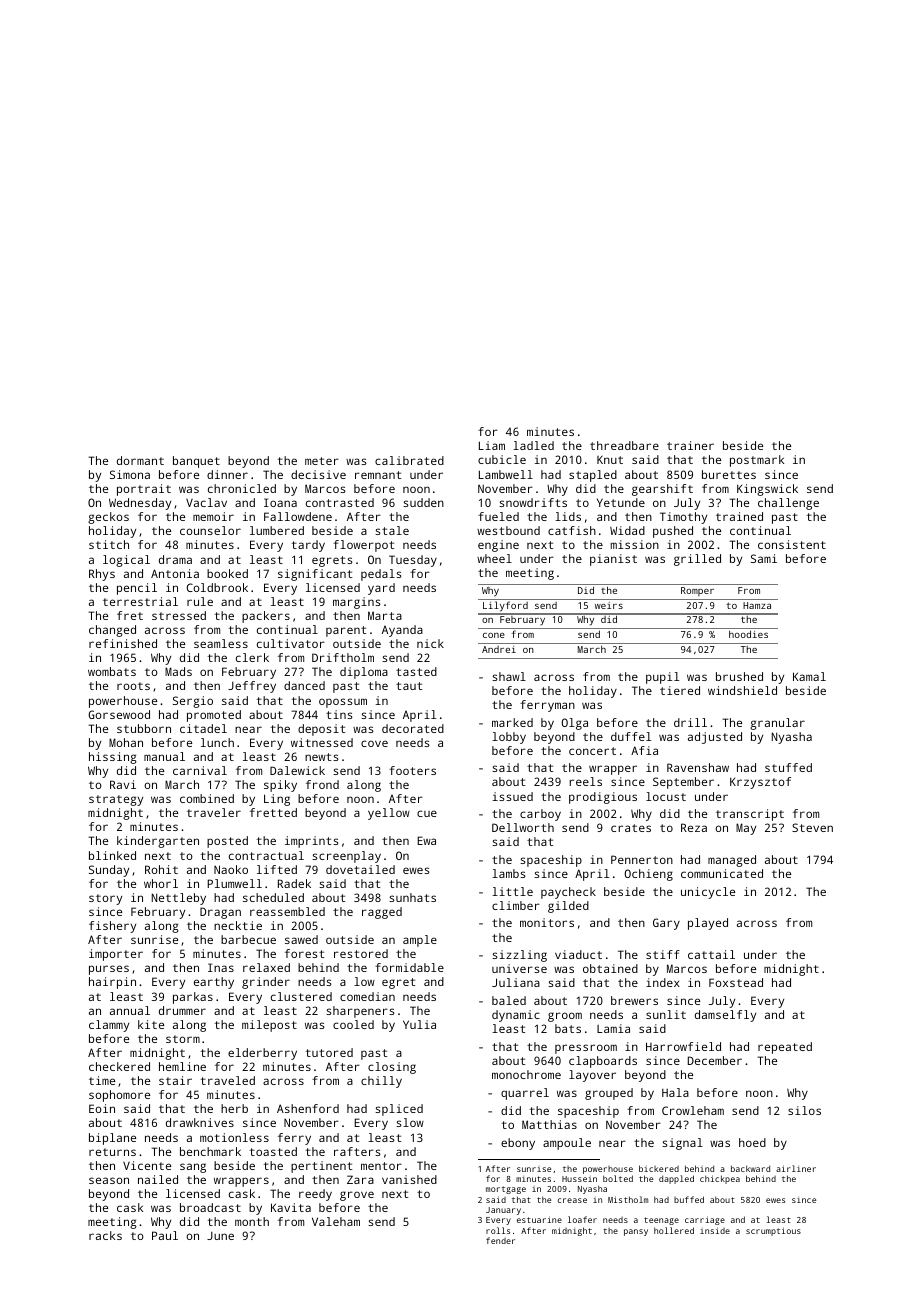 The width and height of the image is (924, 1308). What do you see at coordinates (346, 857) in the image?
I see `screenplay` at bounding box center [346, 857].
